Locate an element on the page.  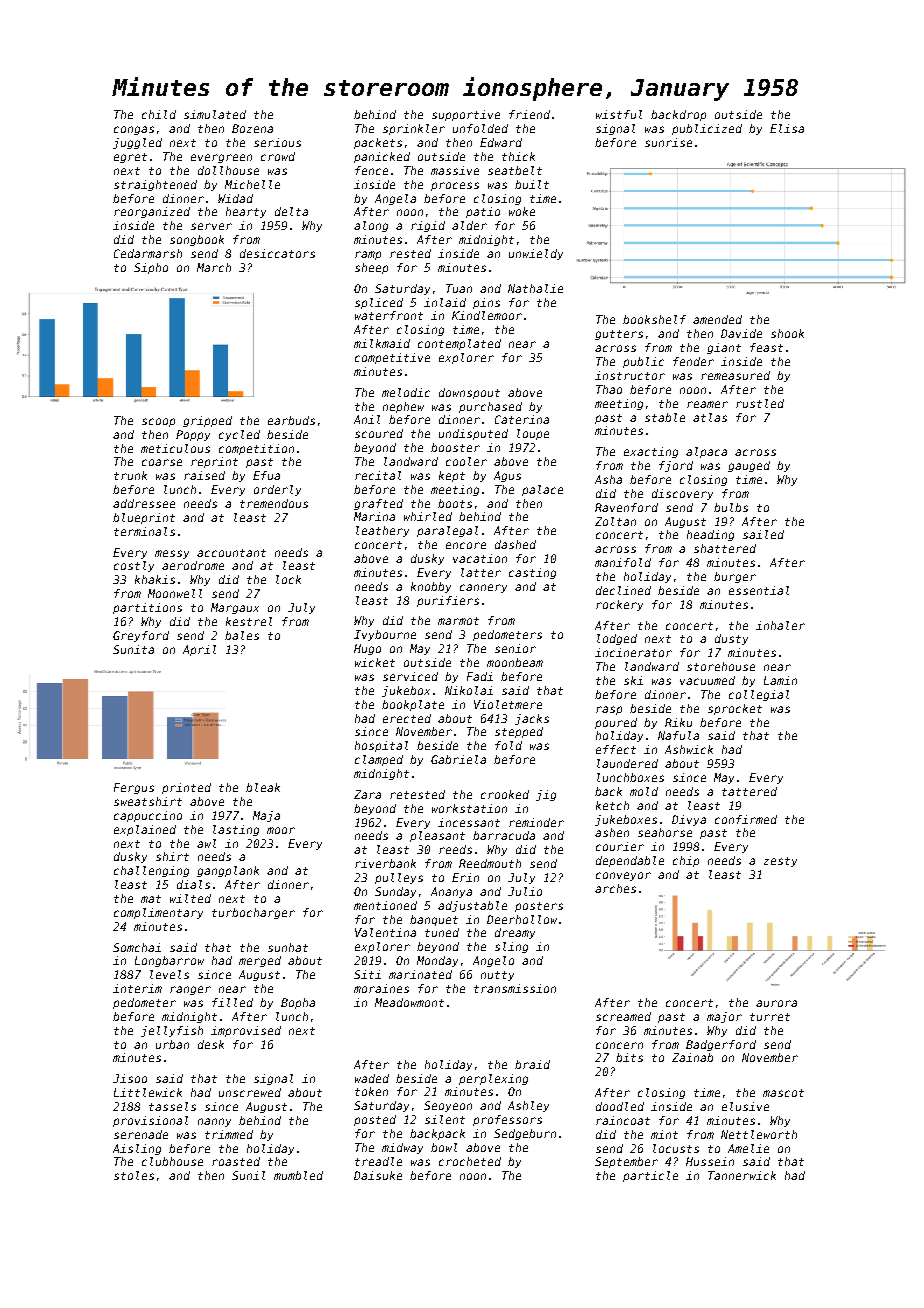
child is located at coordinates (159, 114).
